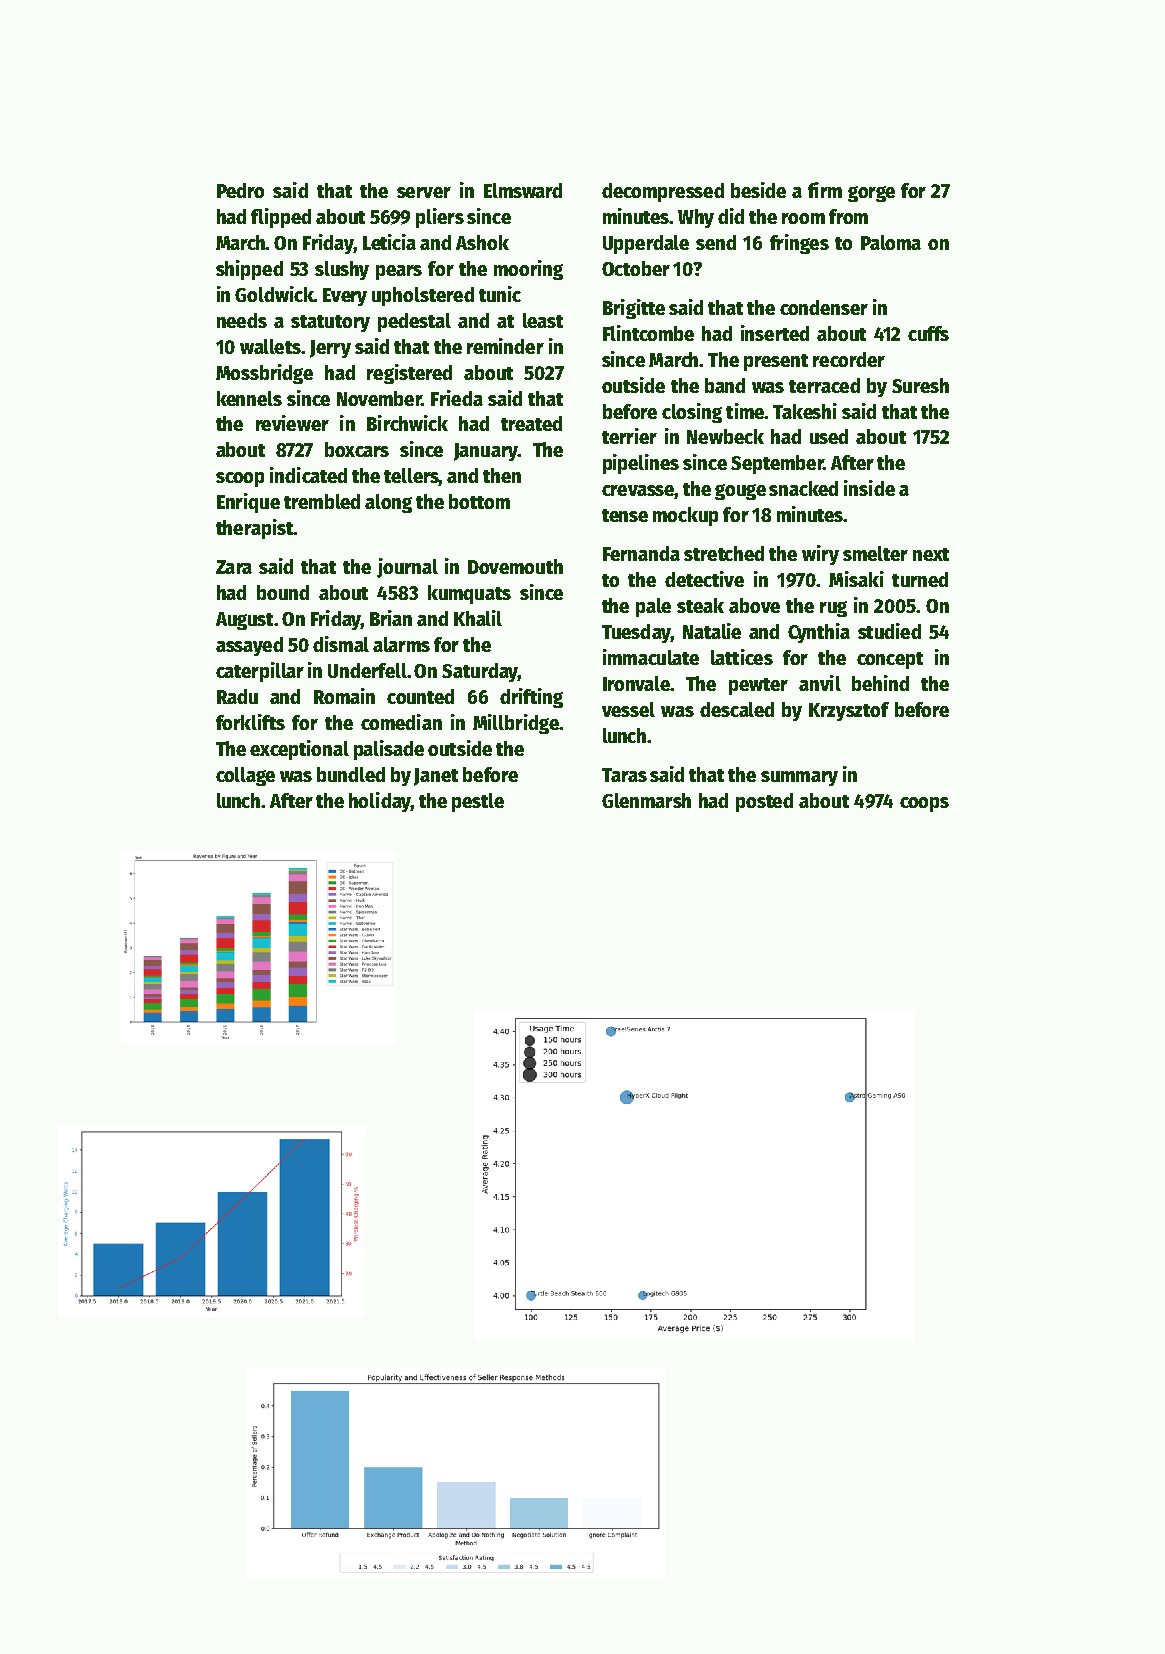  What do you see at coordinates (240, 190) in the document?
I see `Pedro` at bounding box center [240, 190].
